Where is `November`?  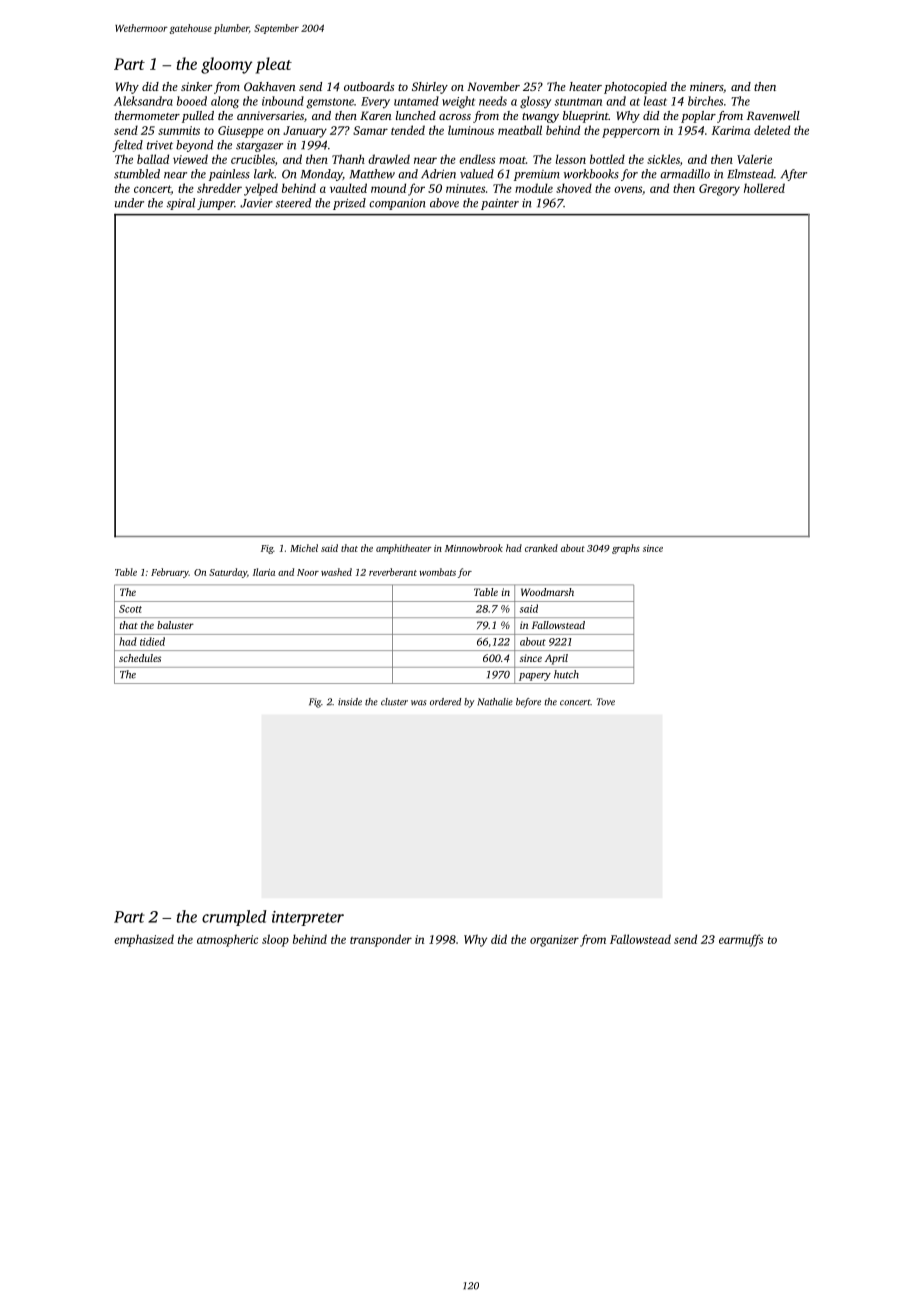
November is located at coordinates (493, 86).
